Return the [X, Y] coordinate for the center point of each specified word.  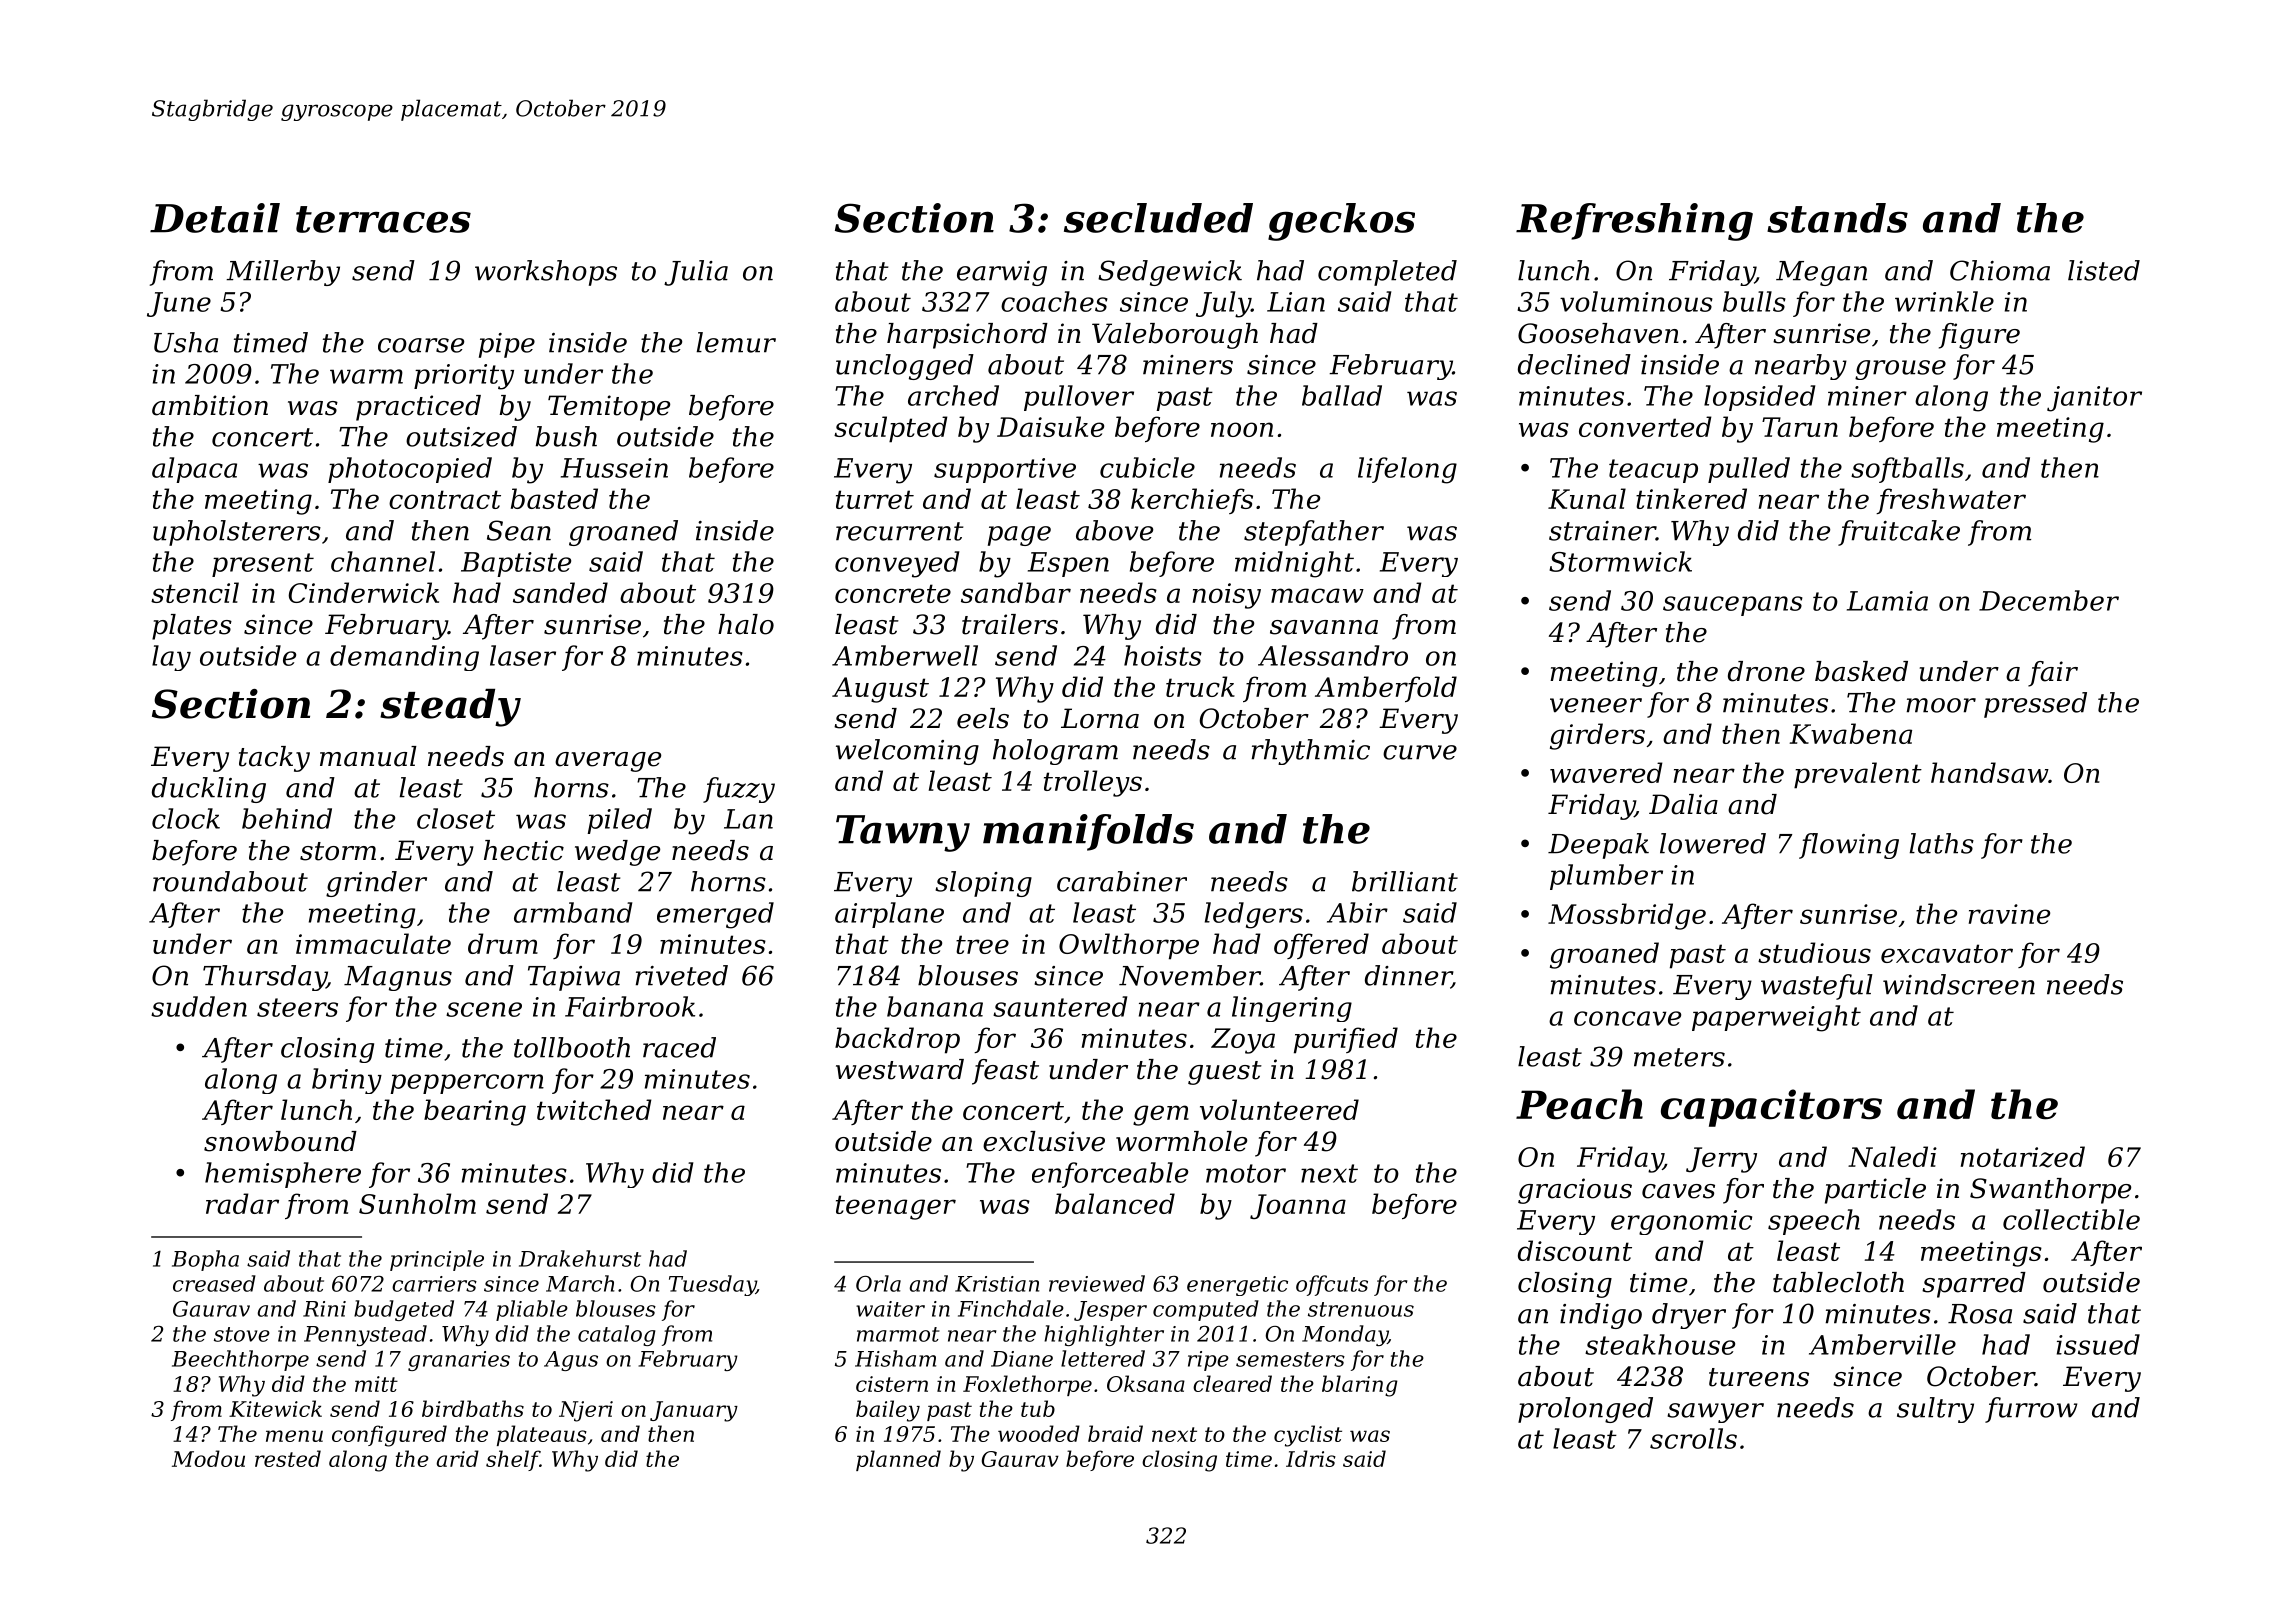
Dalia [1683, 804]
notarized [2023, 1157]
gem [1161, 1115]
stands [1837, 218]
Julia [696, 273]
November [1189, 975]
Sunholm [417, 1203]
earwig [1002, 273]
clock [186, 818]
